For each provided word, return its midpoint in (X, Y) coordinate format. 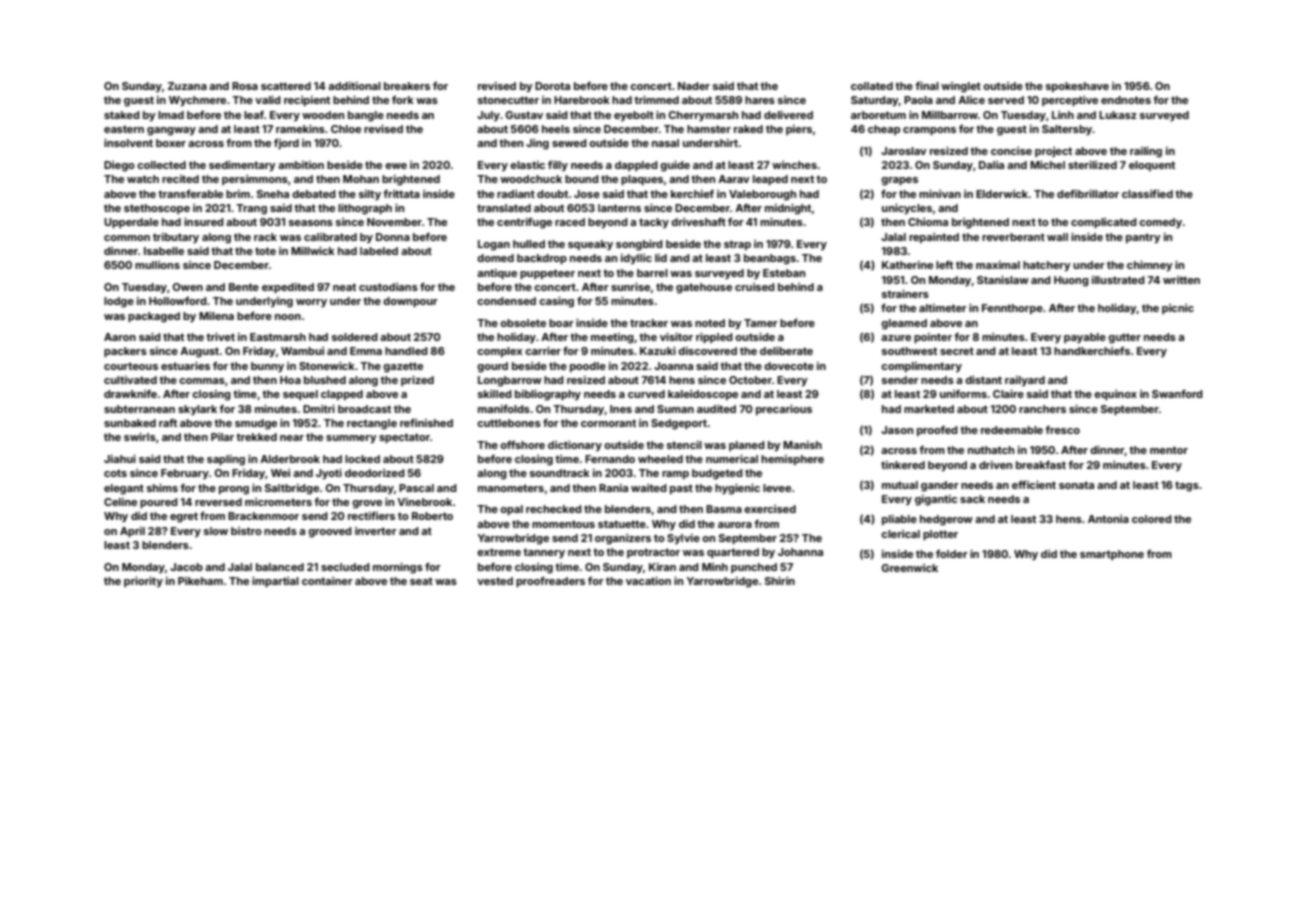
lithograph (365, 209)
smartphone (1112, 555)
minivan (940, 193)
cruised (755, 287)
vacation (648, 580)
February (185, 474)
